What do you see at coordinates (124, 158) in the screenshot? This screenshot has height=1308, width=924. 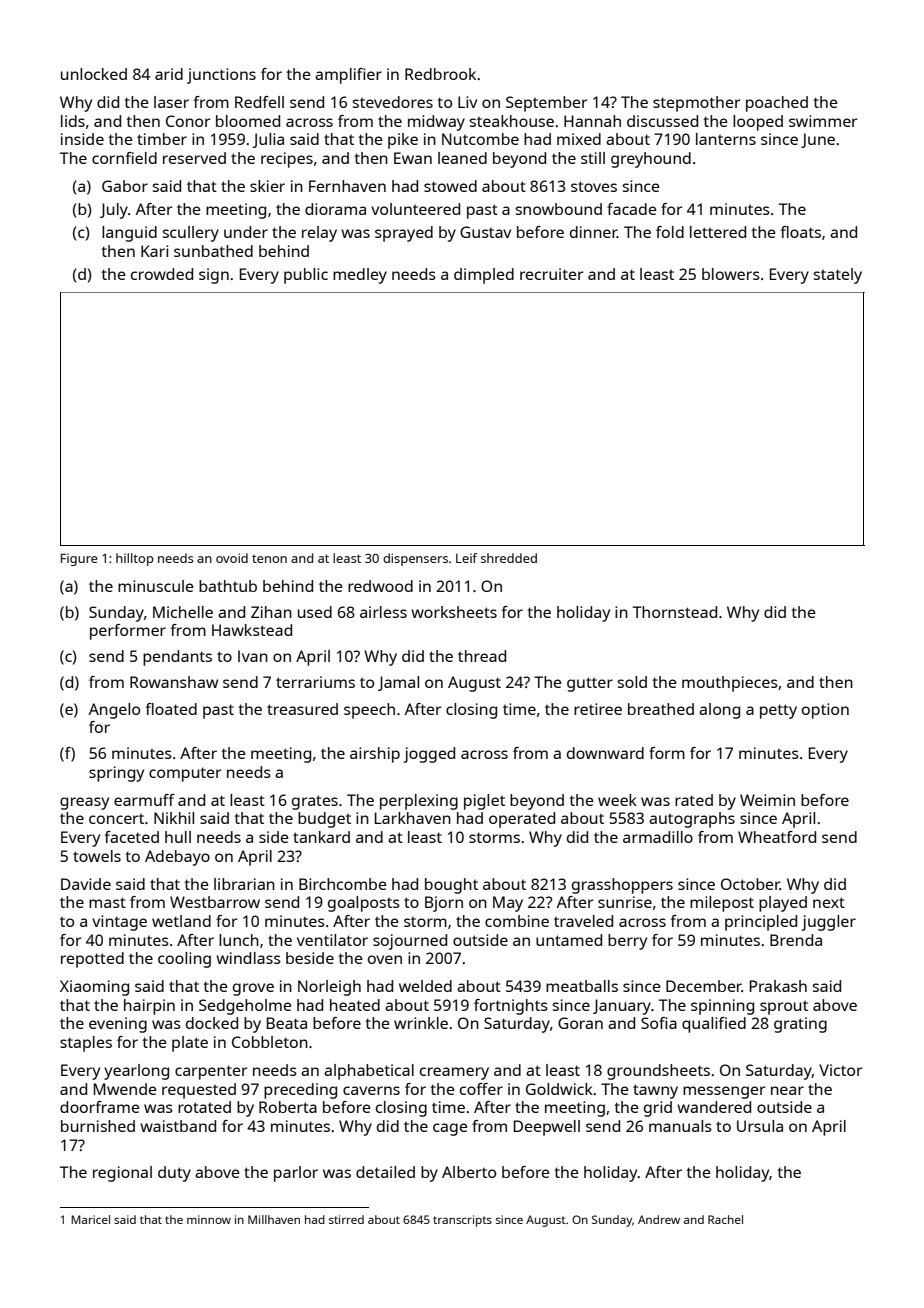 I see `cornfield` at bounding box center [124, 158].
